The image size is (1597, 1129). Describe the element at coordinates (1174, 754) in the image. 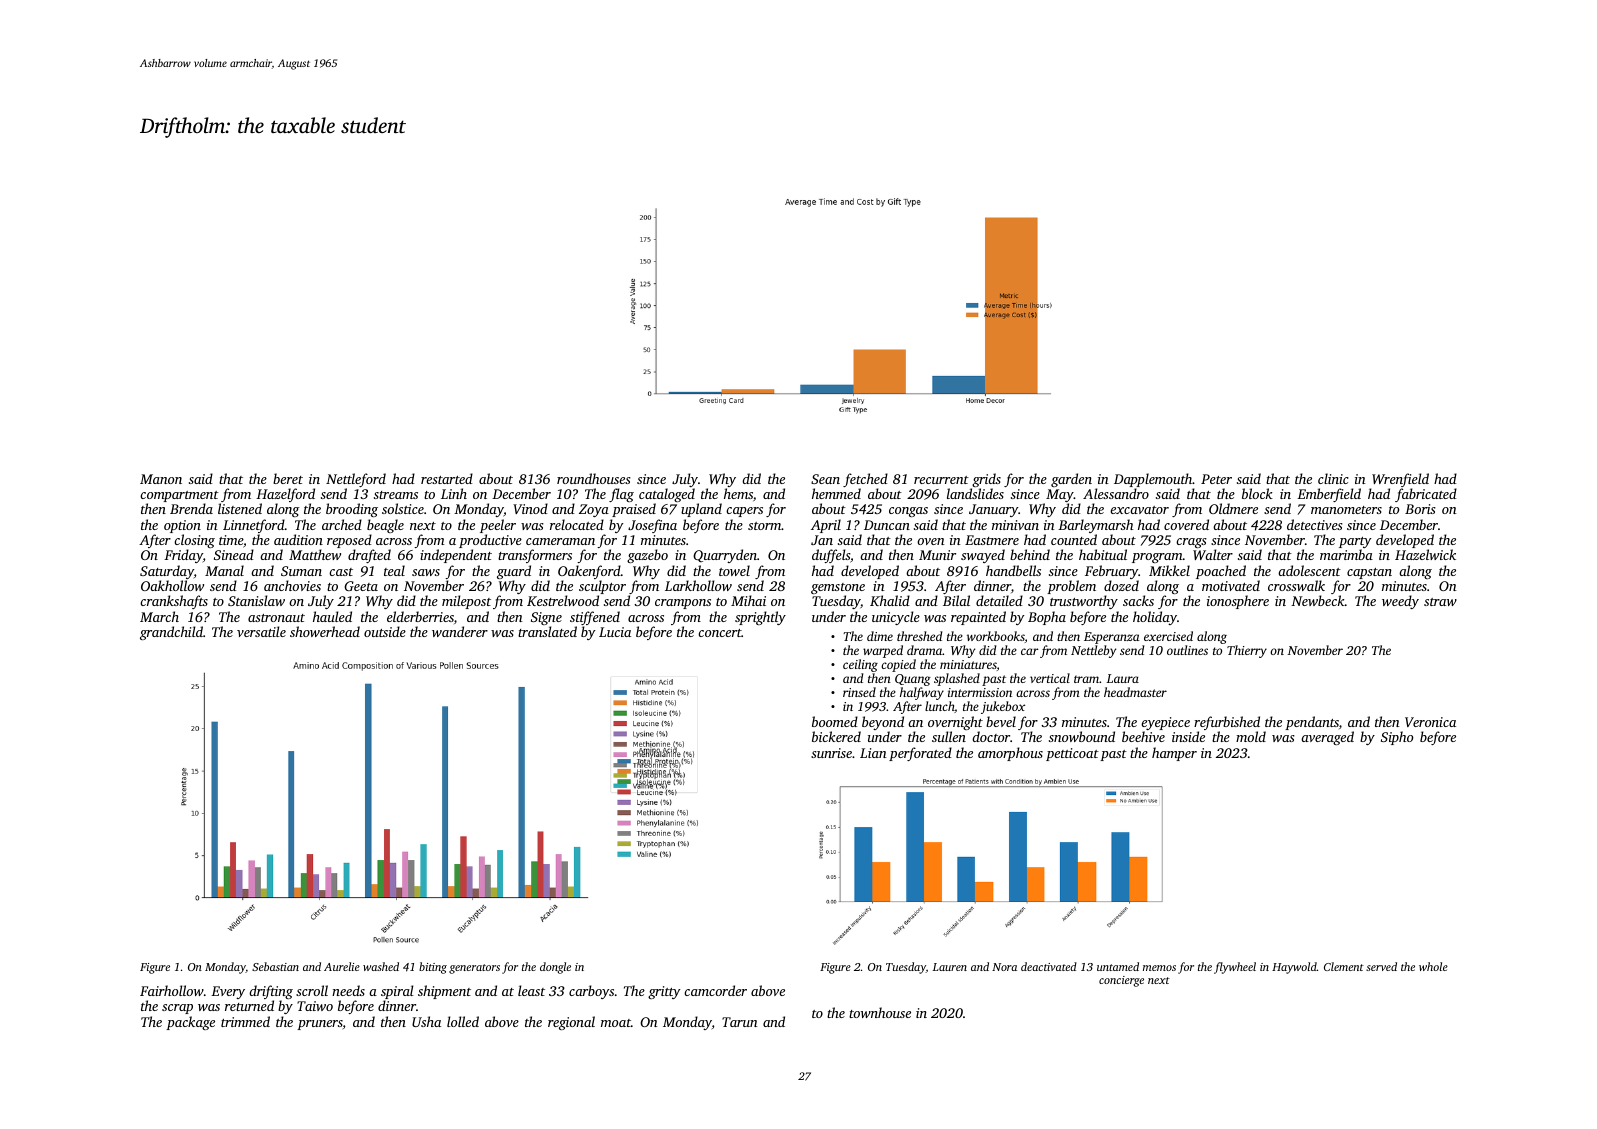

I see `hamper` at that location.
